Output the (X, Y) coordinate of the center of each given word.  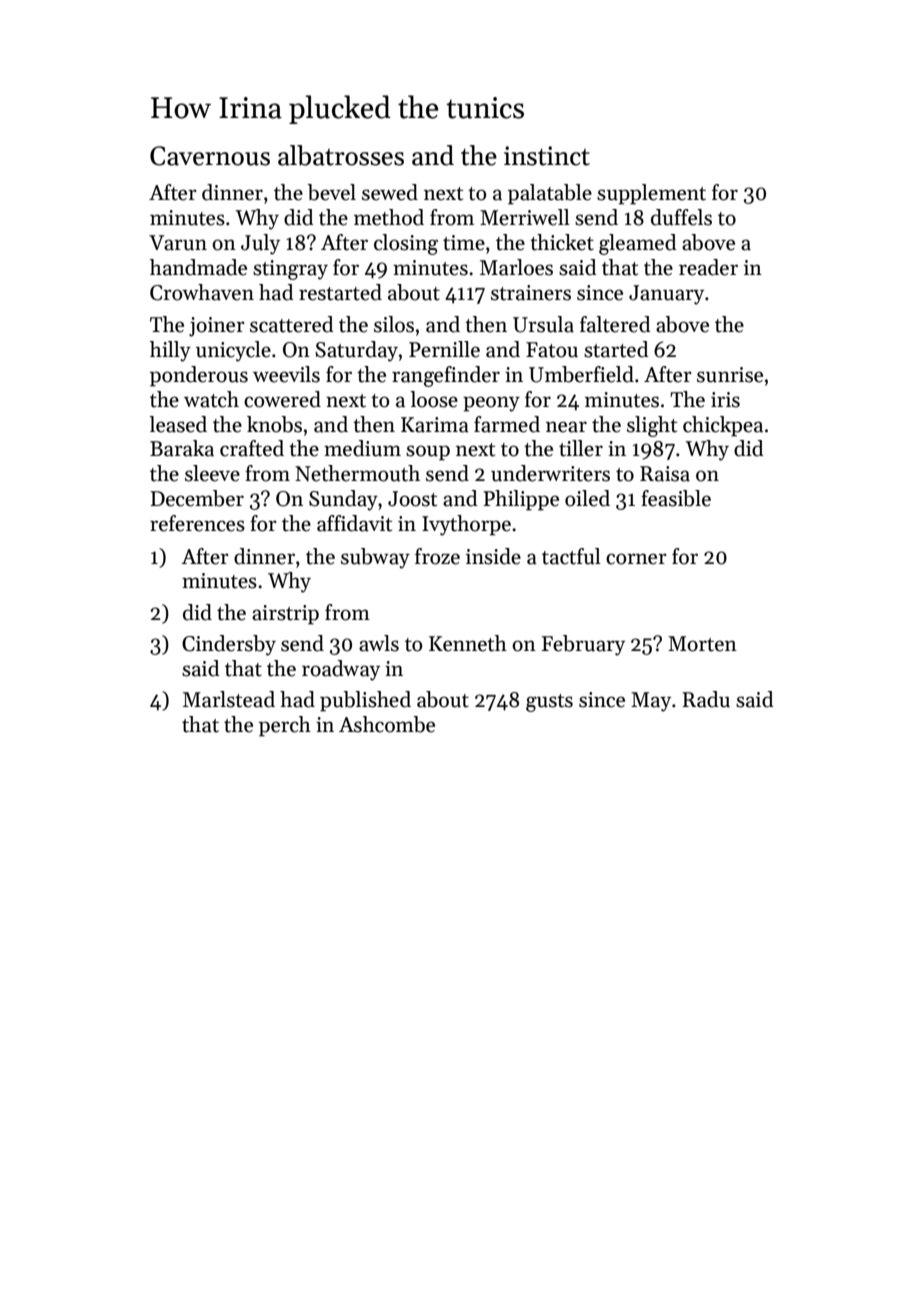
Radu (706, 699)
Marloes (516, 267)
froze (437, 556)
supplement (651, 194)
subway (375, 558)
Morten (702, 644)
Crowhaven (202, 292)
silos (394, 324)
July (260, 244)
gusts (549, 703)
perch (285, 726)
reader (708, 267)
